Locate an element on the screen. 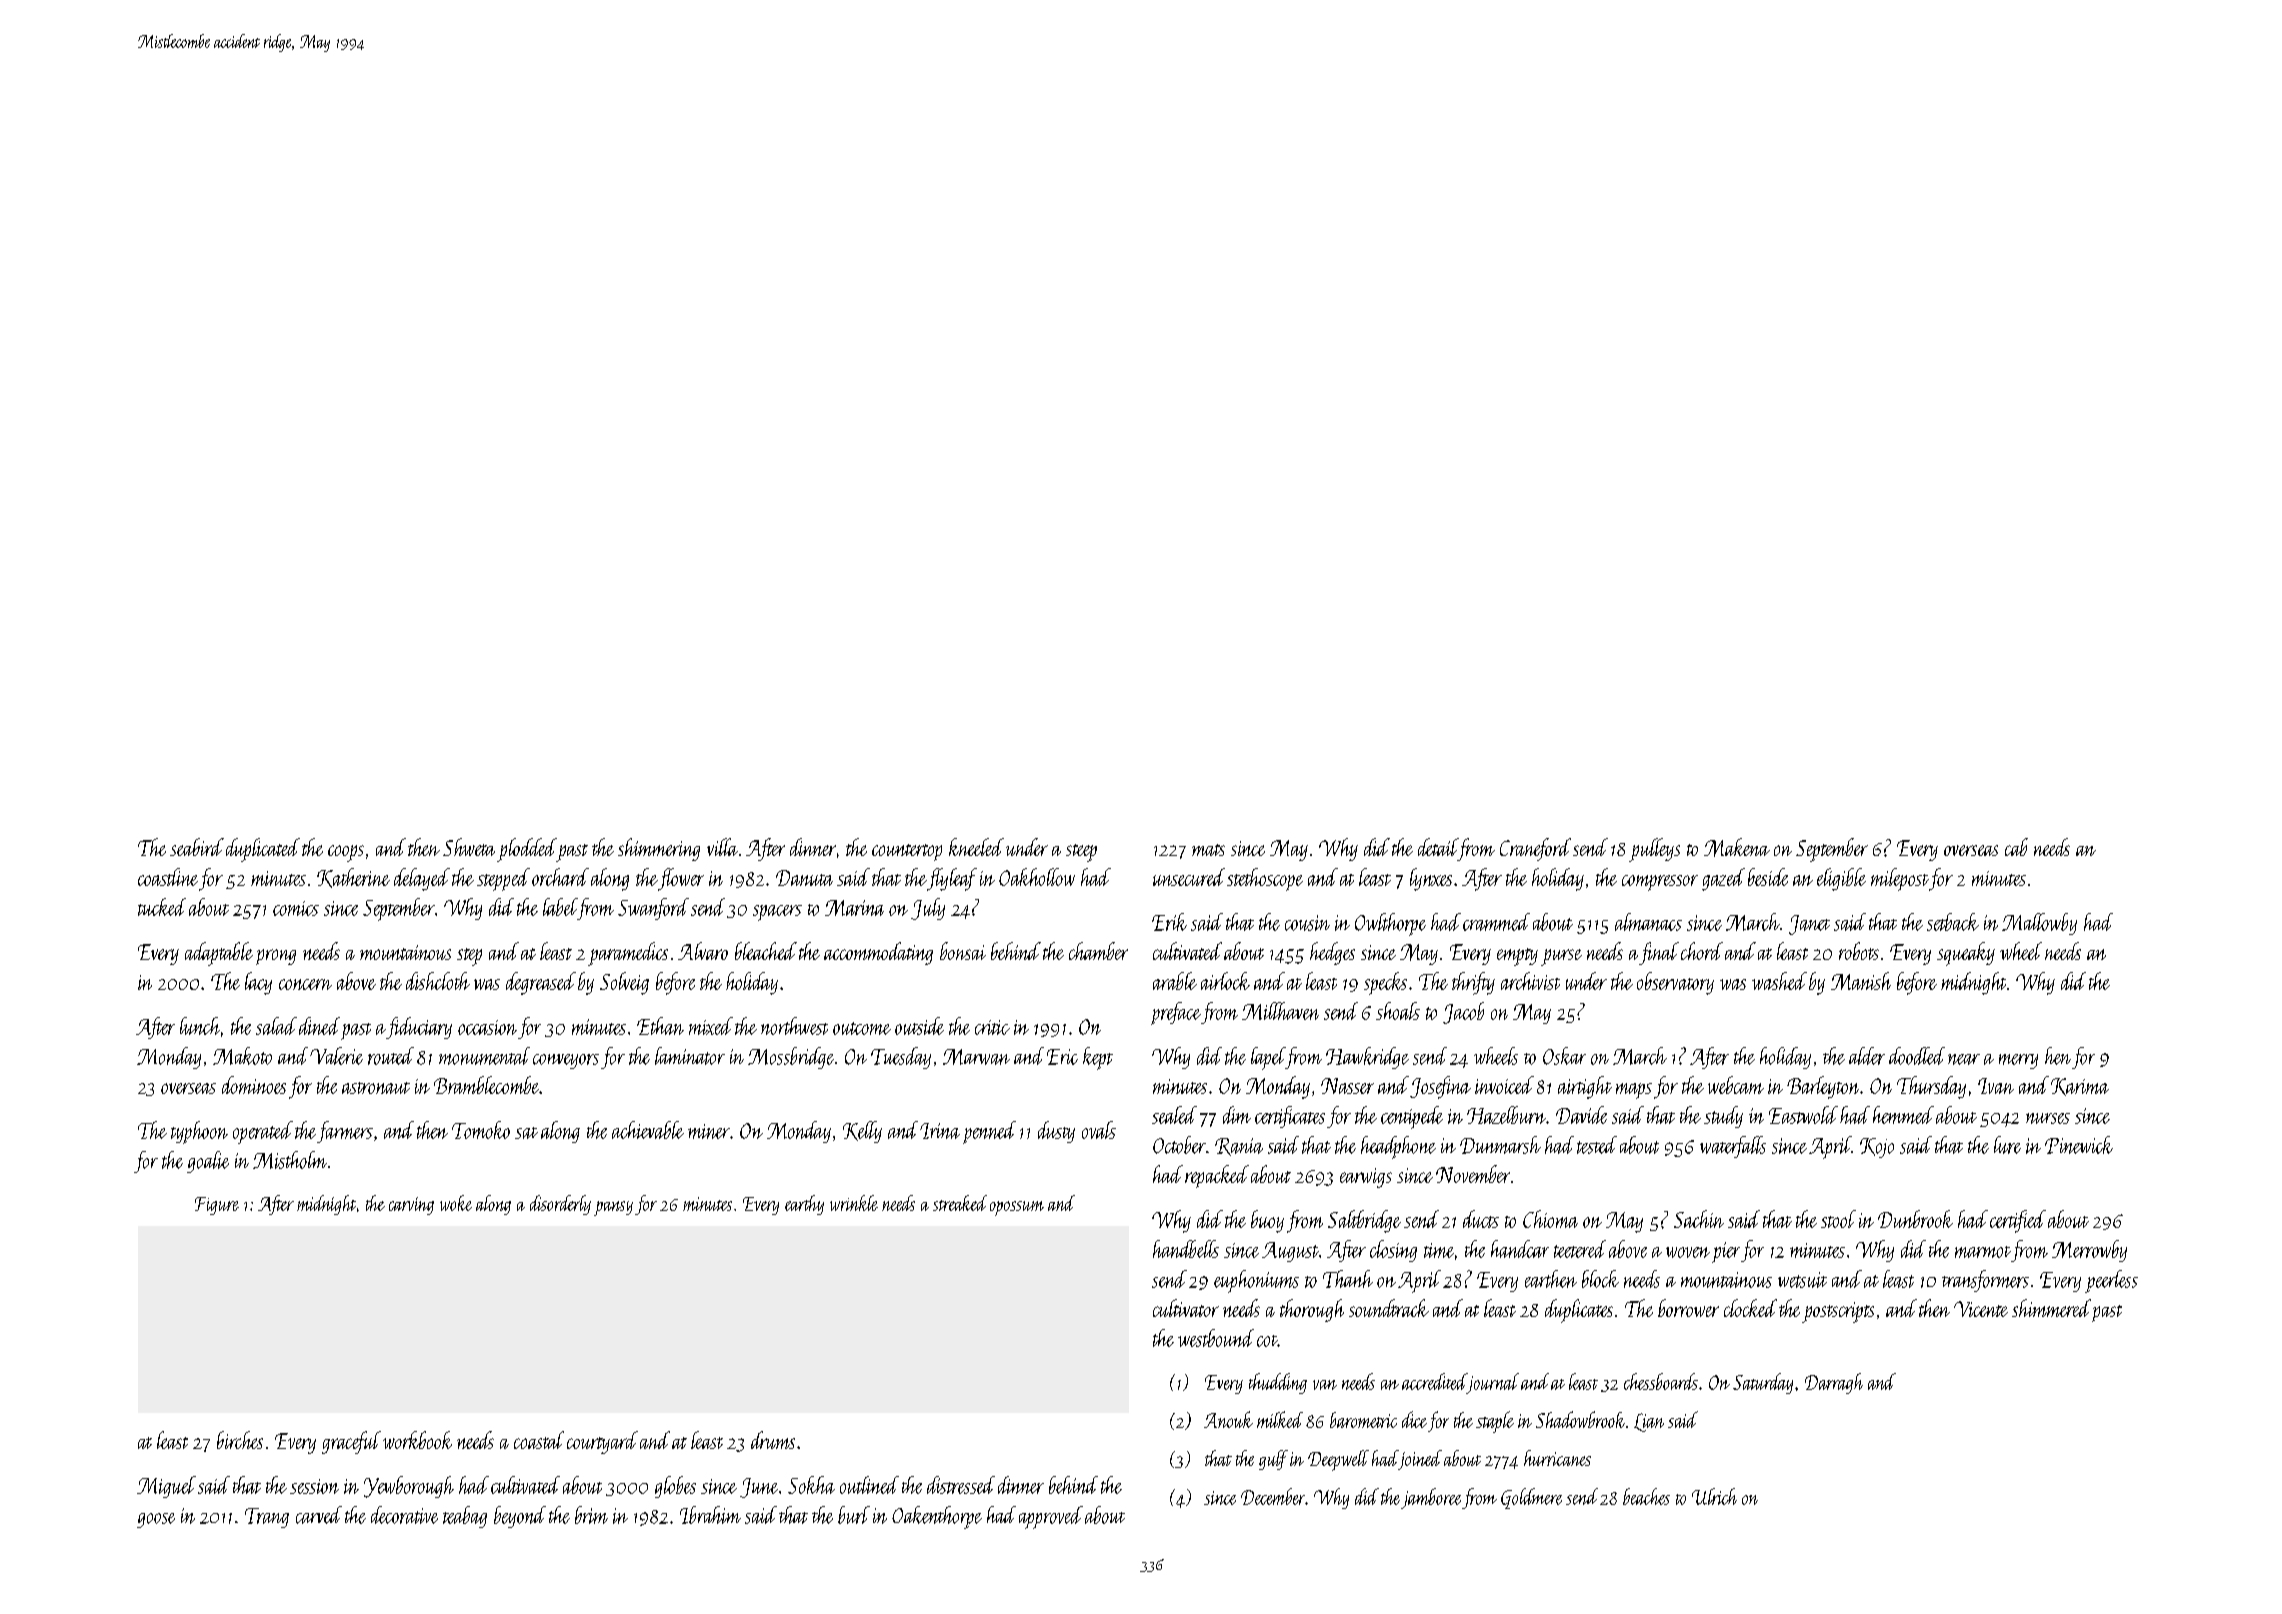 Image resolution: width=2282 pixels, height=1614 pixels. Ulrich is located at coordinates (1714, 1496).
